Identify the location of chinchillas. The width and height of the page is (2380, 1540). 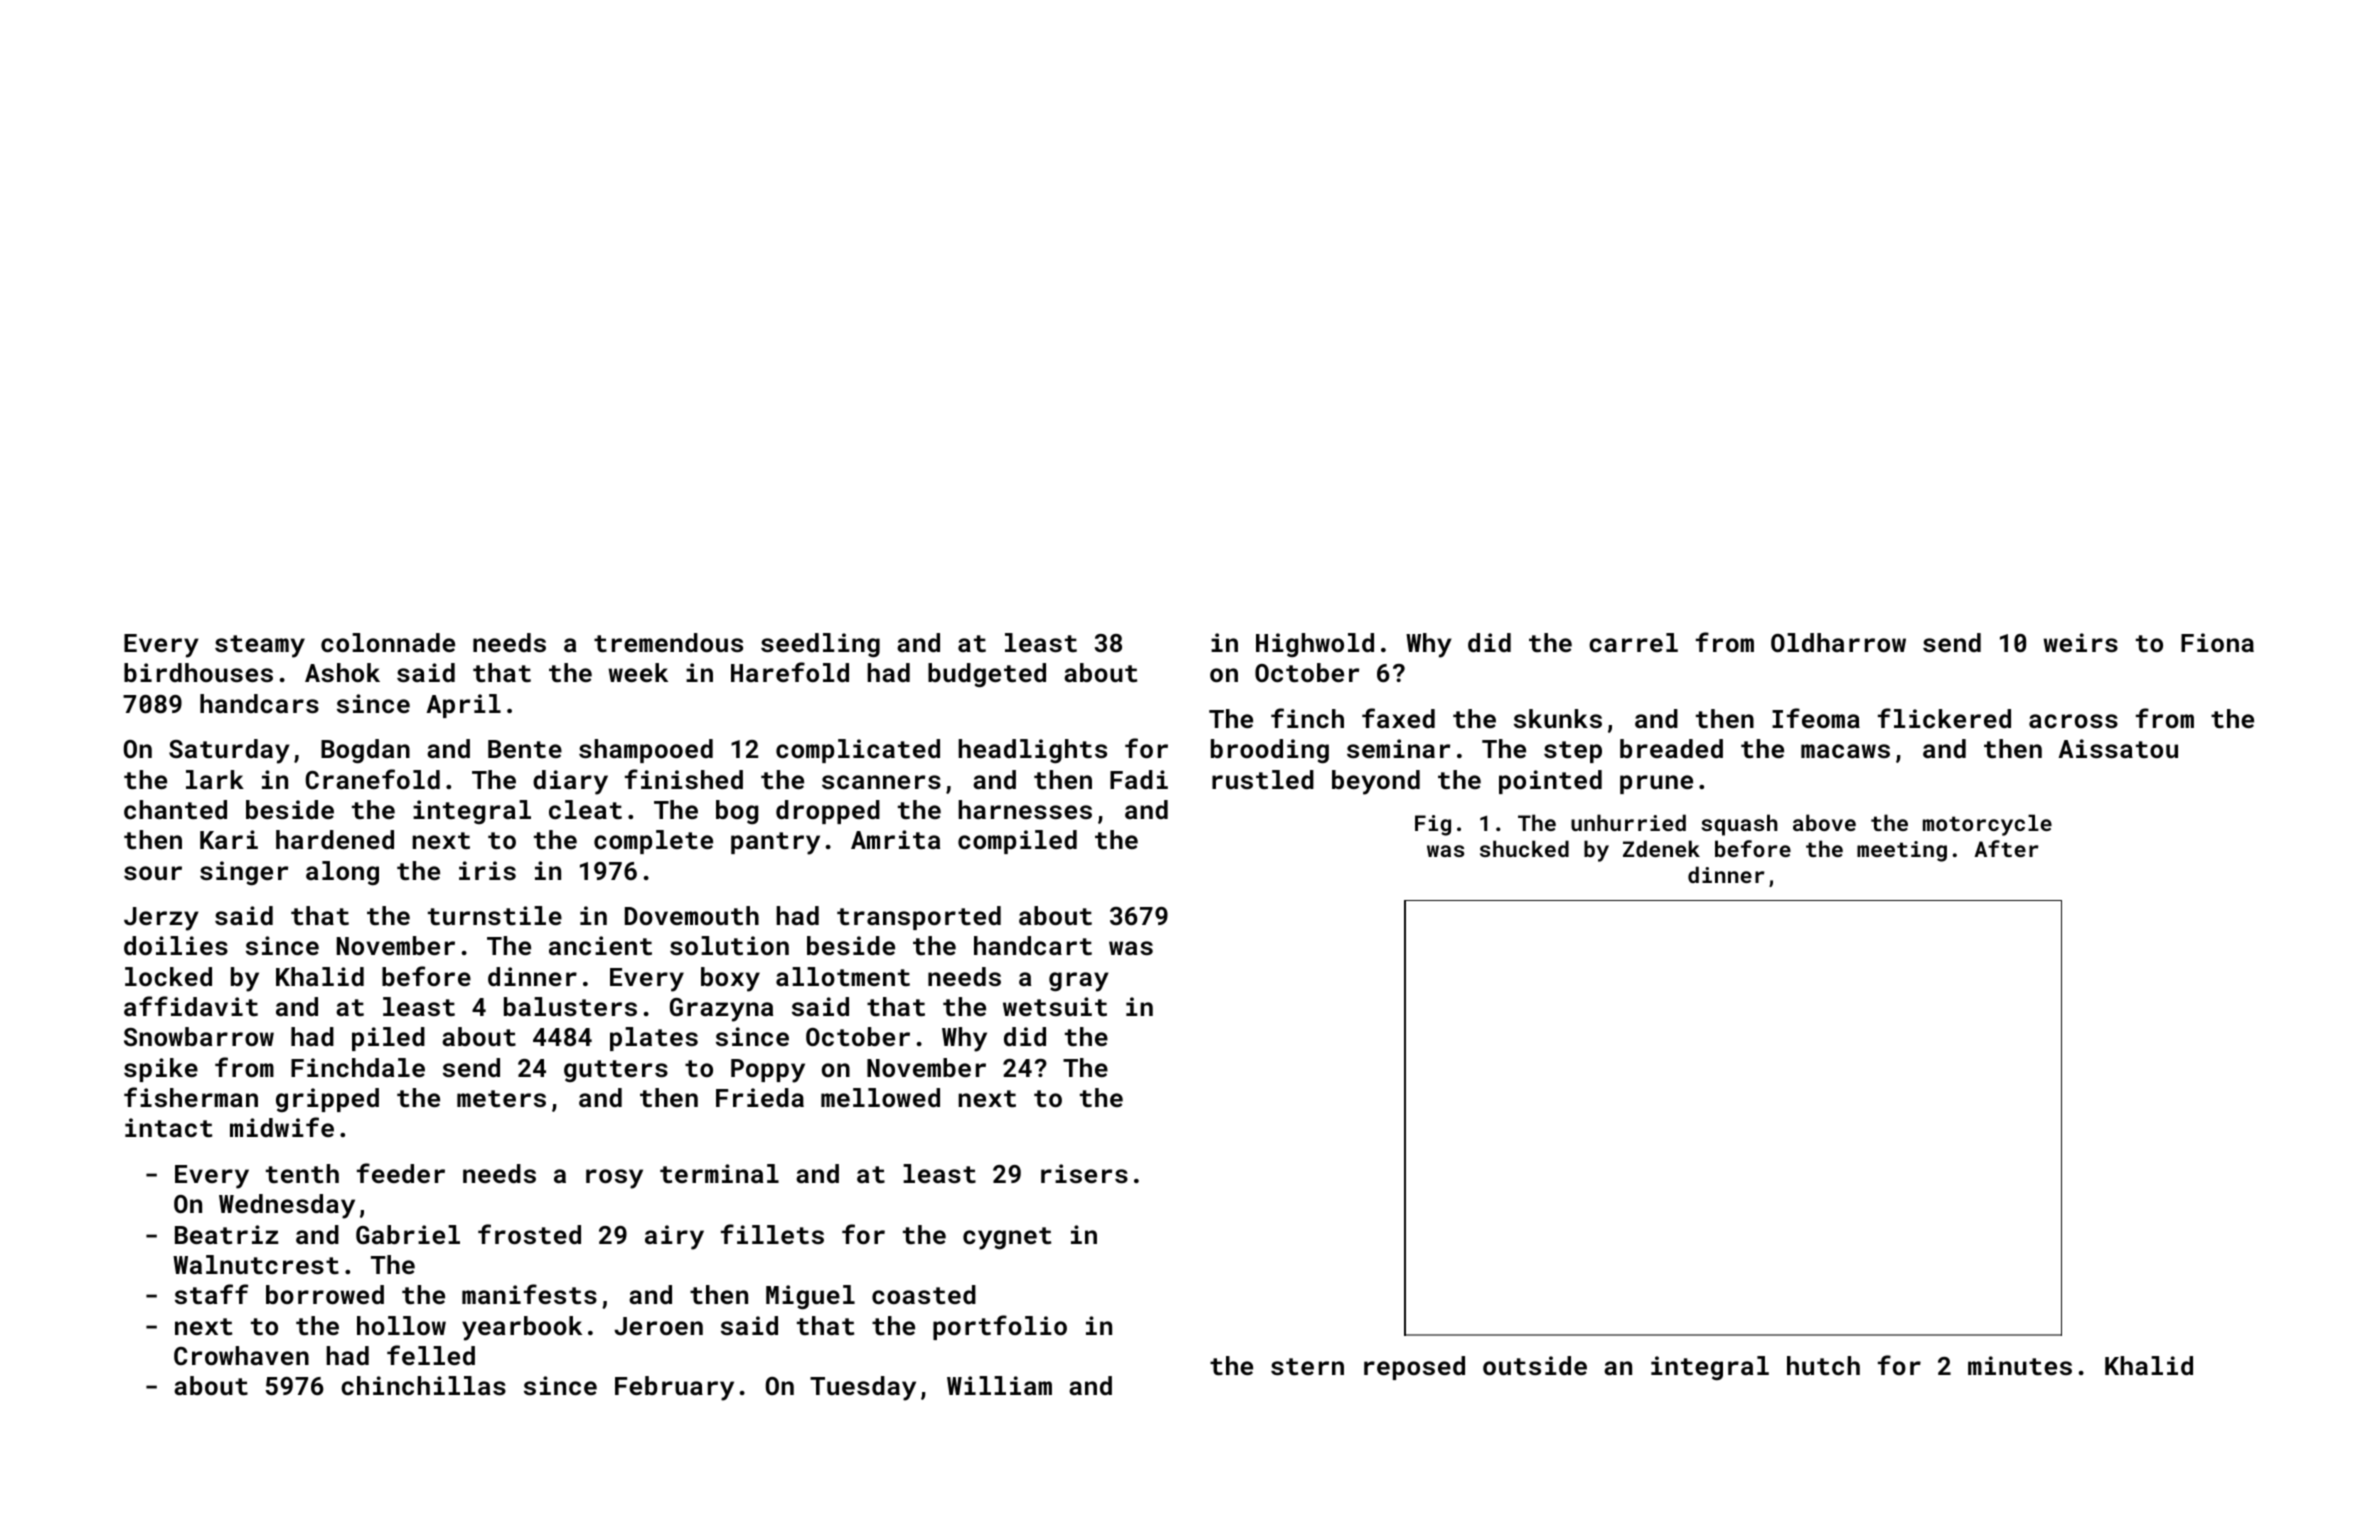
(423, 1385).
